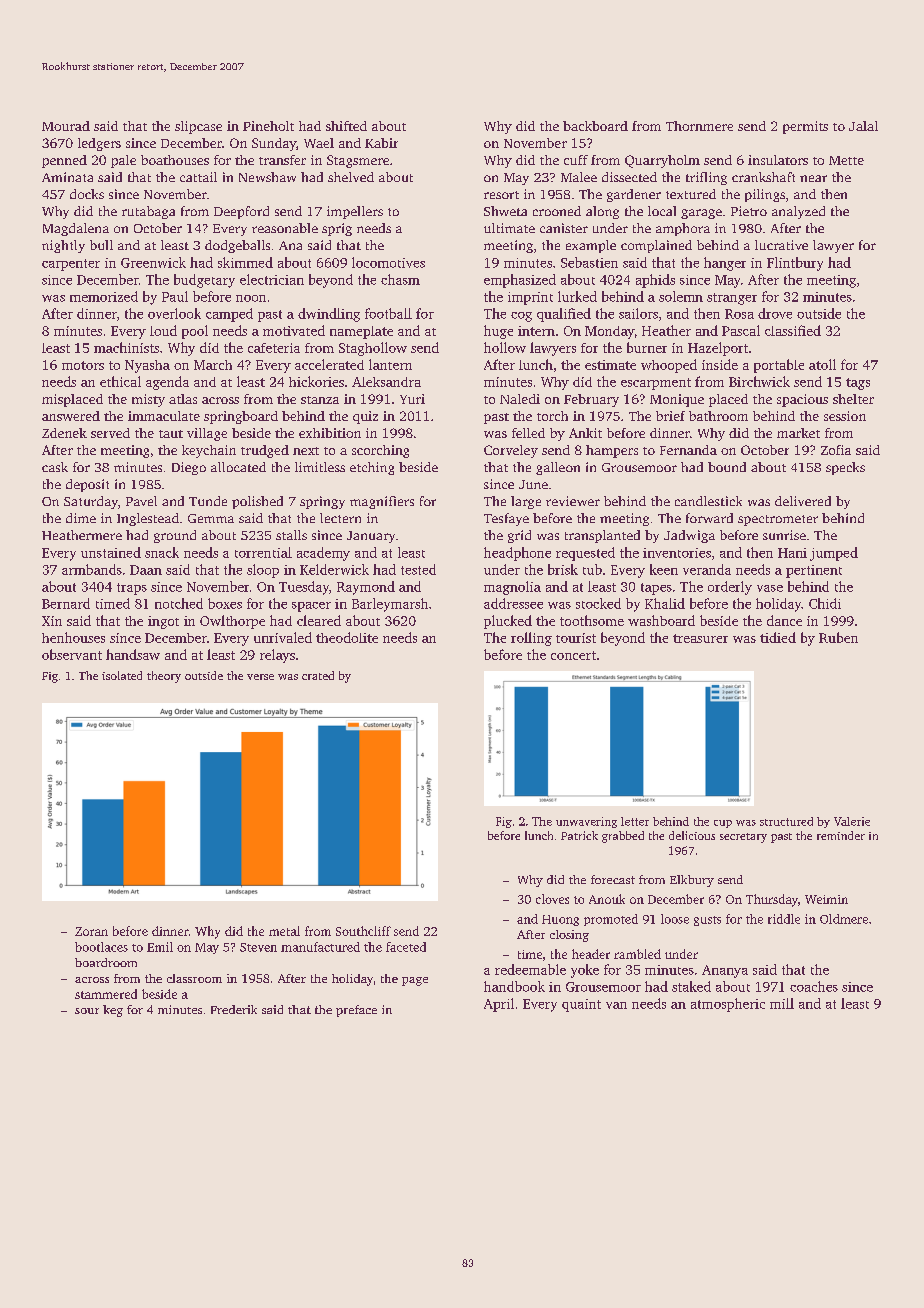 This image has width=924, height=1308. Describe the element at coordinates (728, 1005) in the image. I see `atmospheric` at that location.
